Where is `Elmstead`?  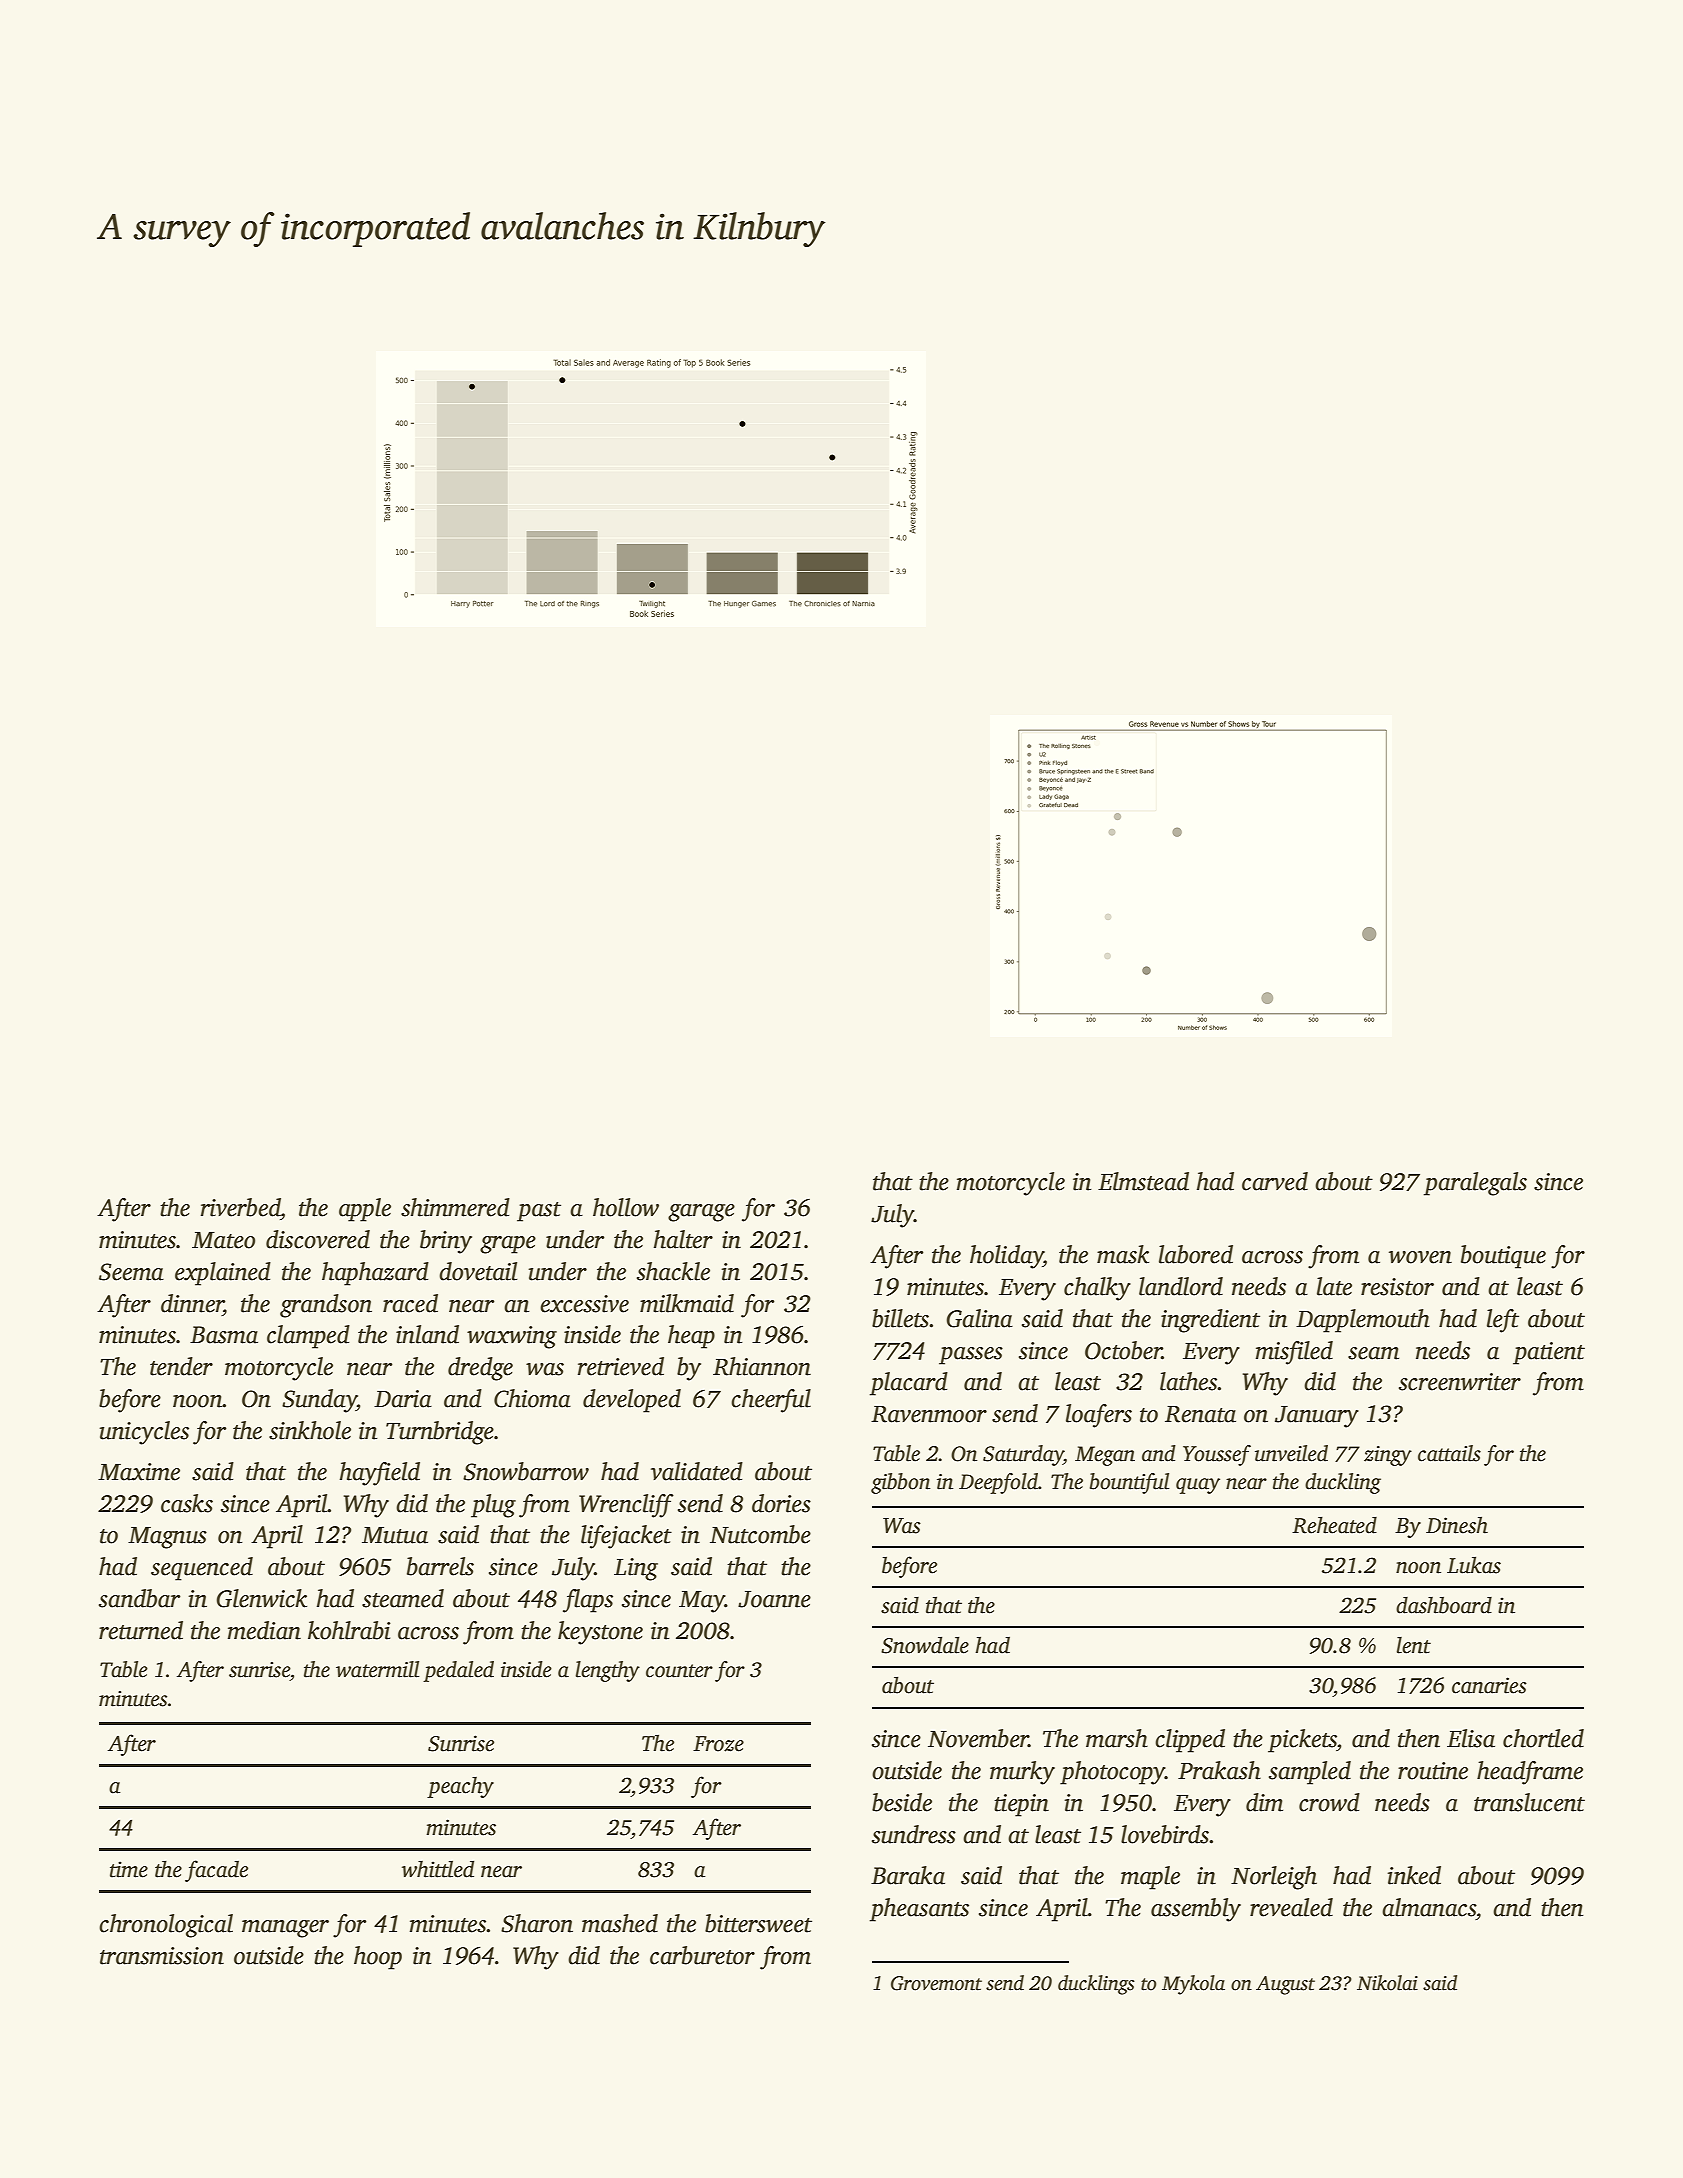
Elmstead is located at coordinates (1143, 1181).
